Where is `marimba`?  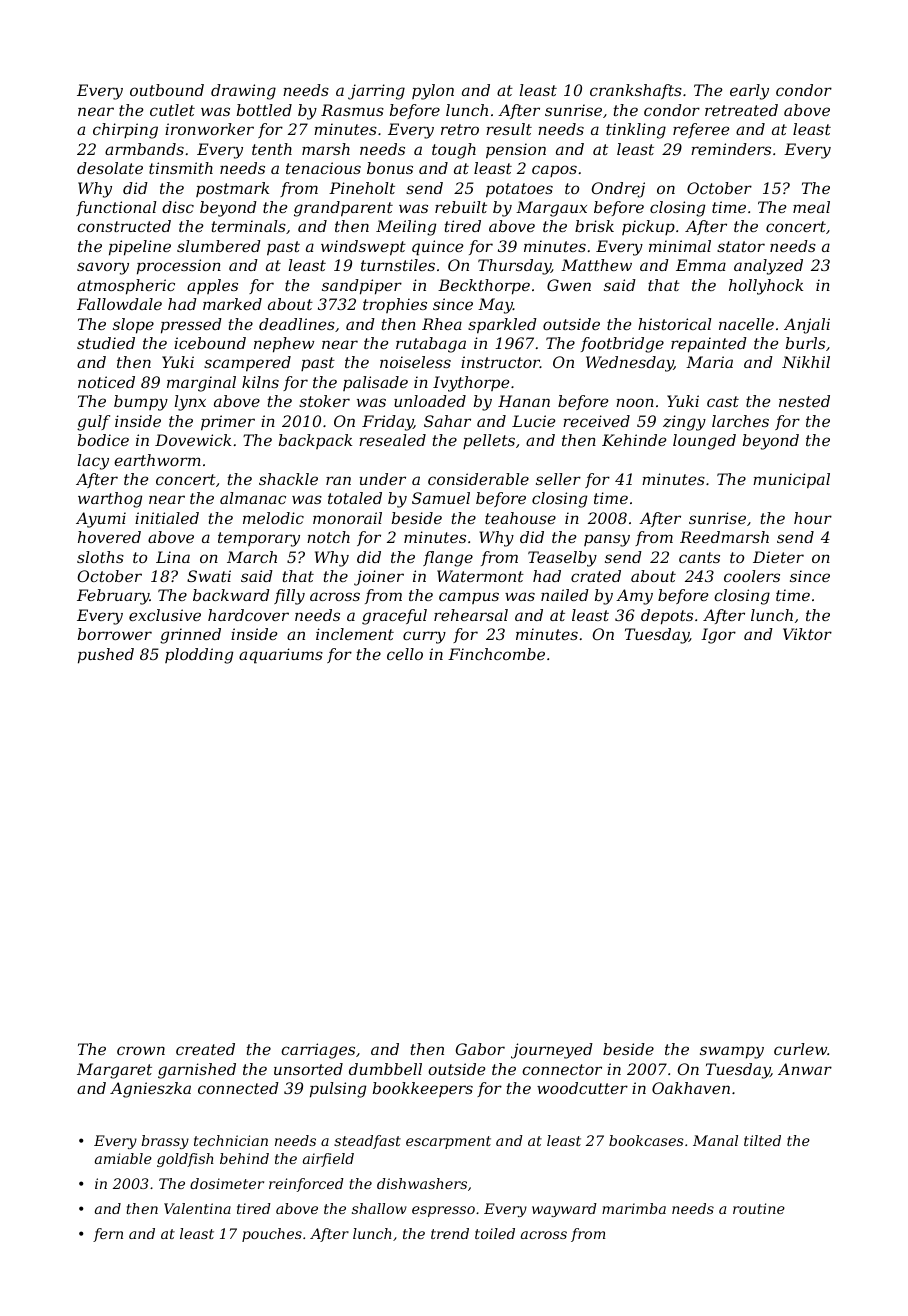
marimba is located at coordinates (634, 1208).
